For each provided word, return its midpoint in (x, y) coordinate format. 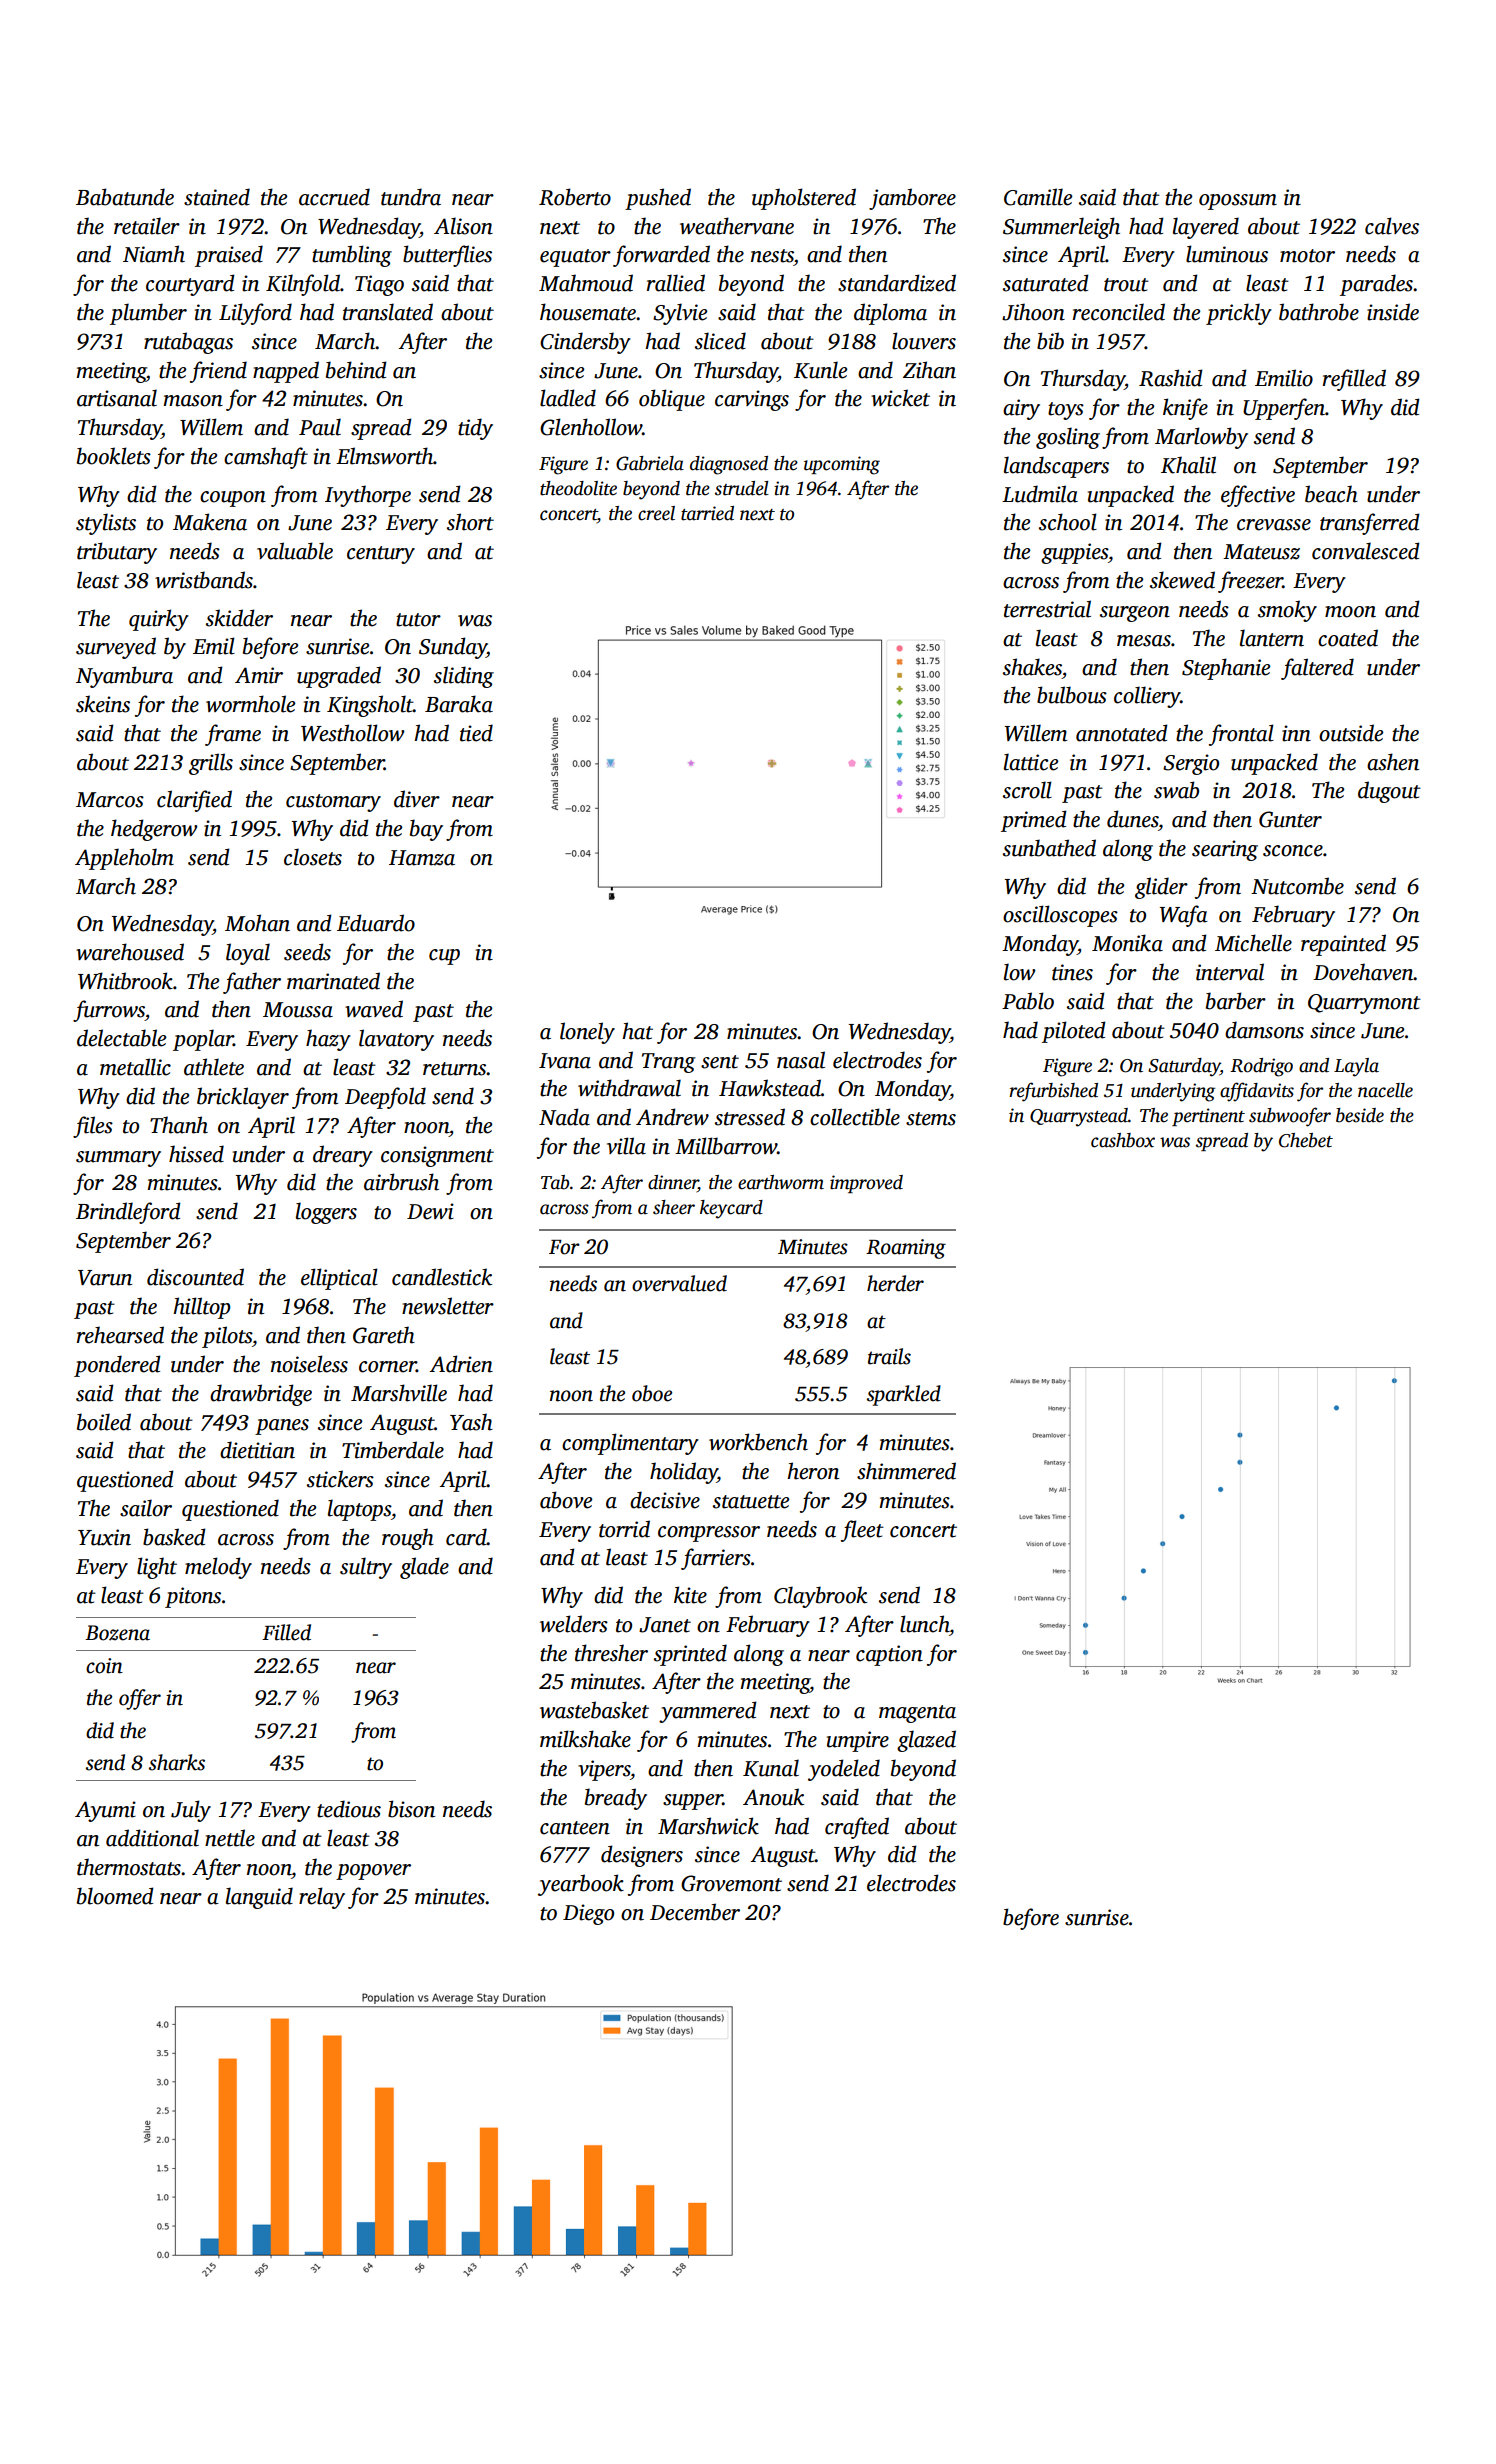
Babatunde (125, 197)
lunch (924, 1624)
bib (1050, 341)
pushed (658, 199)
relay (322, 1898)
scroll (1027, 790)
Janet (665, 1625)
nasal (801, 1060)
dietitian (257, 1450)
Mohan (257, 923)
